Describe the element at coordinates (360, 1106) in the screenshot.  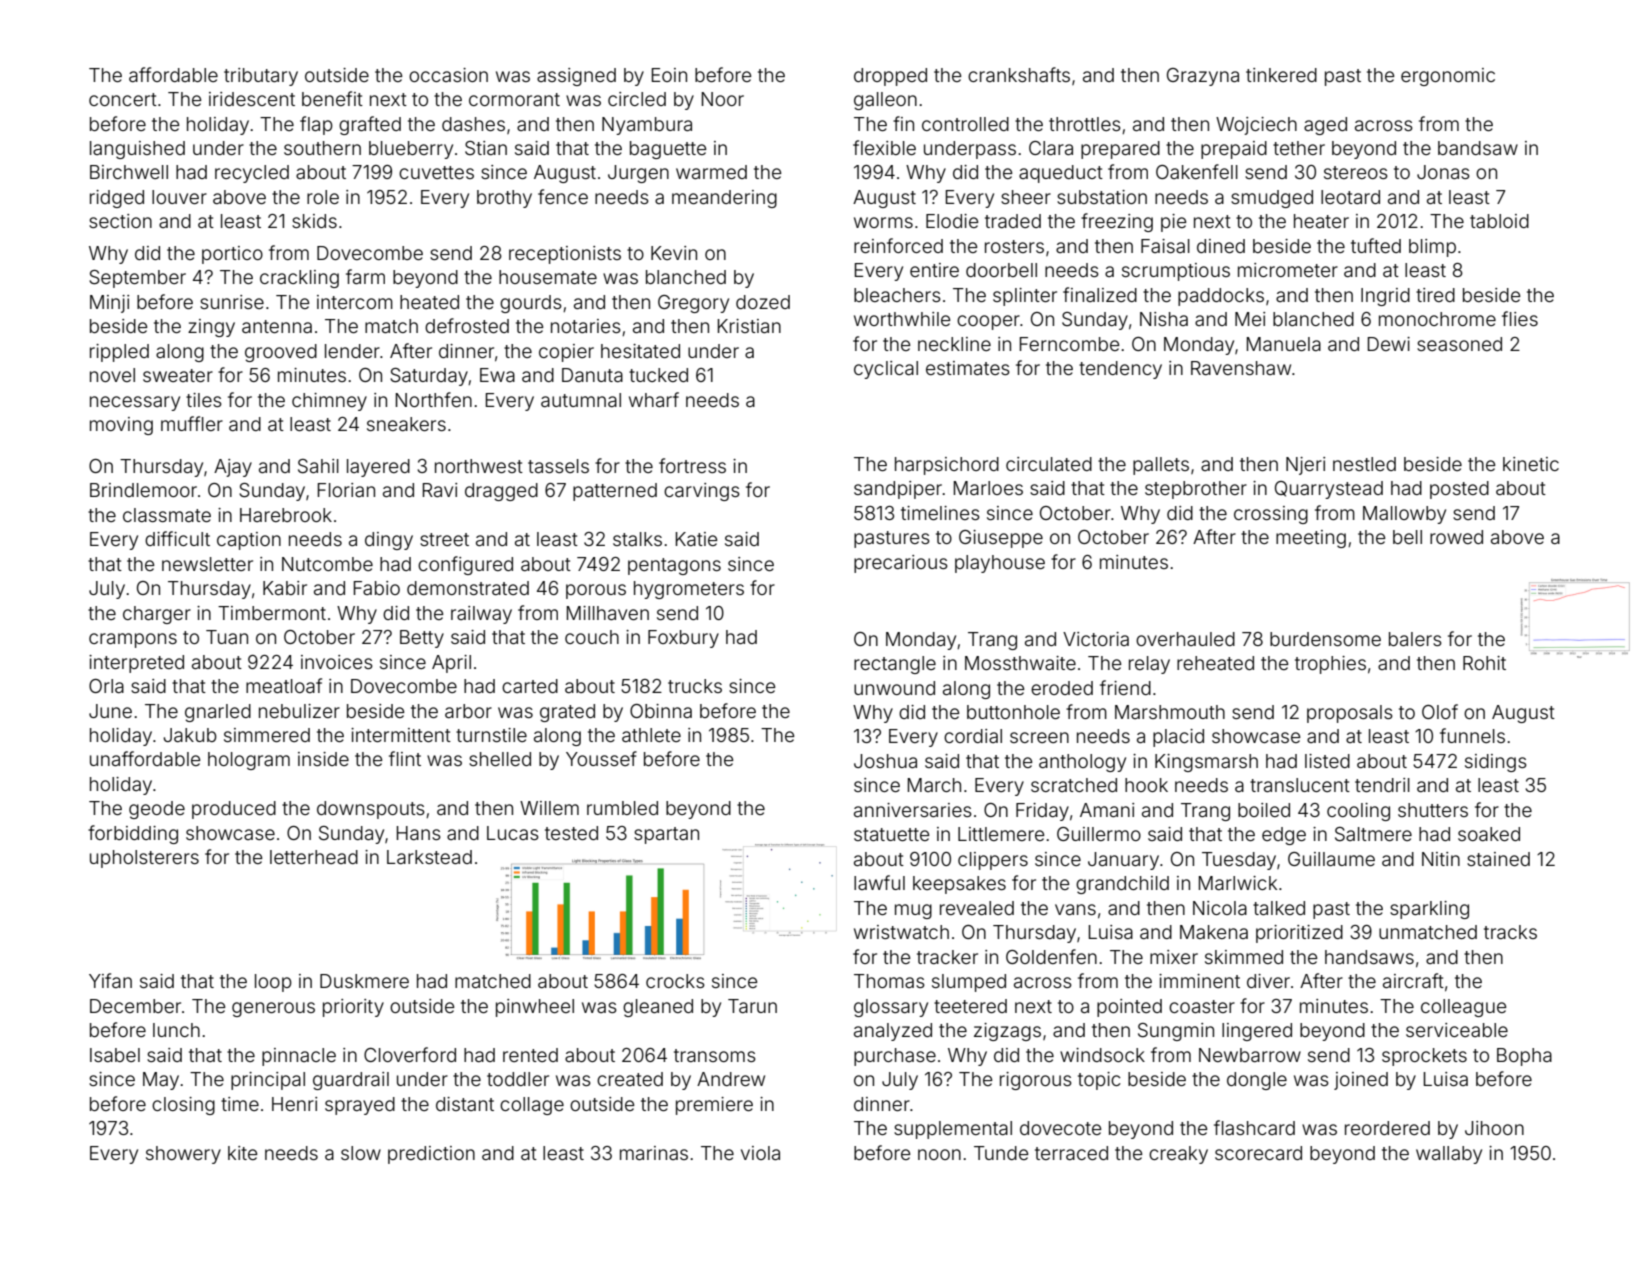
I see `sprayed` at that location.
